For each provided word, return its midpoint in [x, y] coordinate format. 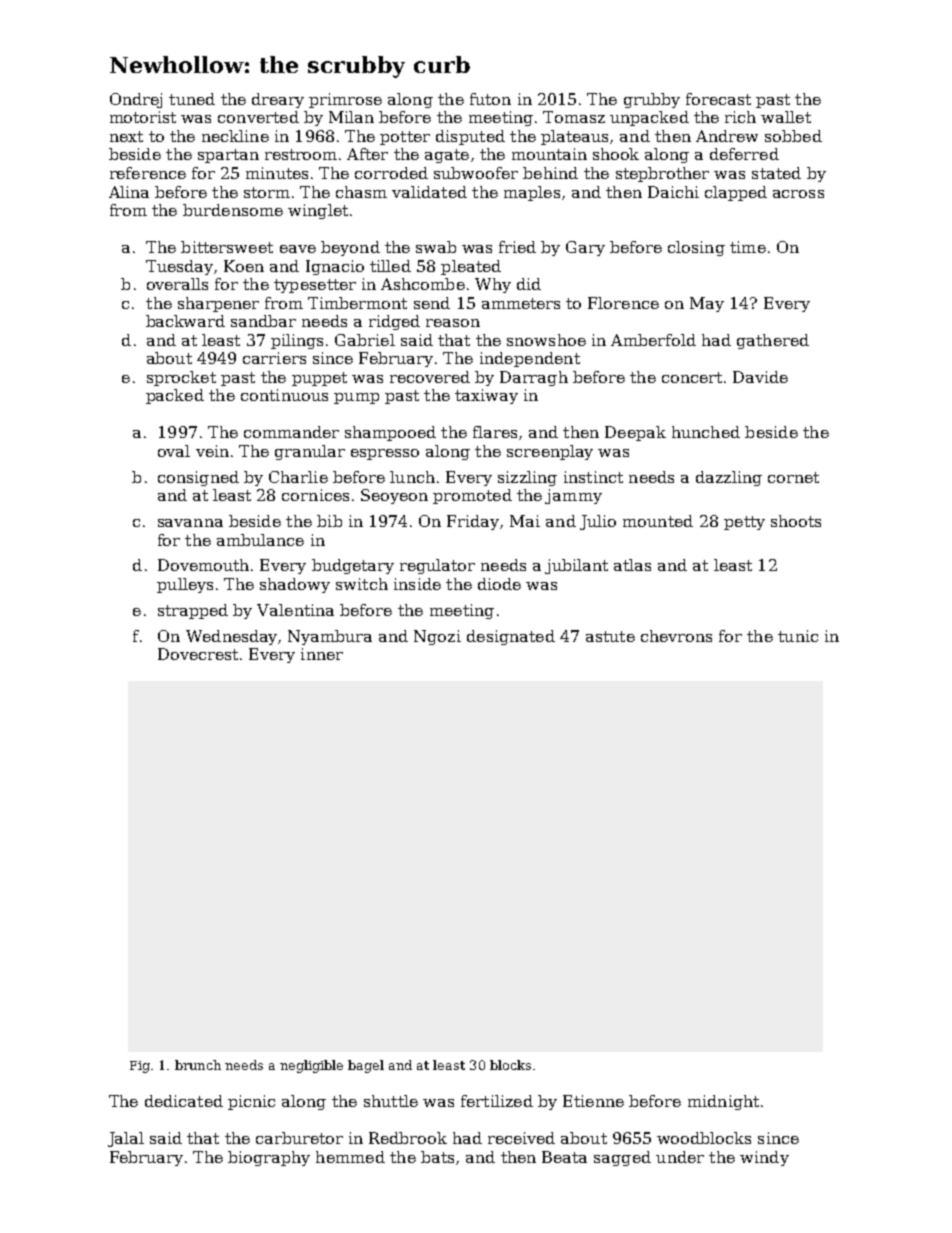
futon [490, 99]
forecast [718, 99]
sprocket [181, 378]
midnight [723, 1102]
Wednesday [232, 637]
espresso [385, 454]
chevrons [676, 636]
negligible [311, 1066]
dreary [278, 100]
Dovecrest [198, 654]
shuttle [391, 1101]
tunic [798, 636]
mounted [658, 521]
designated [511, 637]
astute [610, 636]
